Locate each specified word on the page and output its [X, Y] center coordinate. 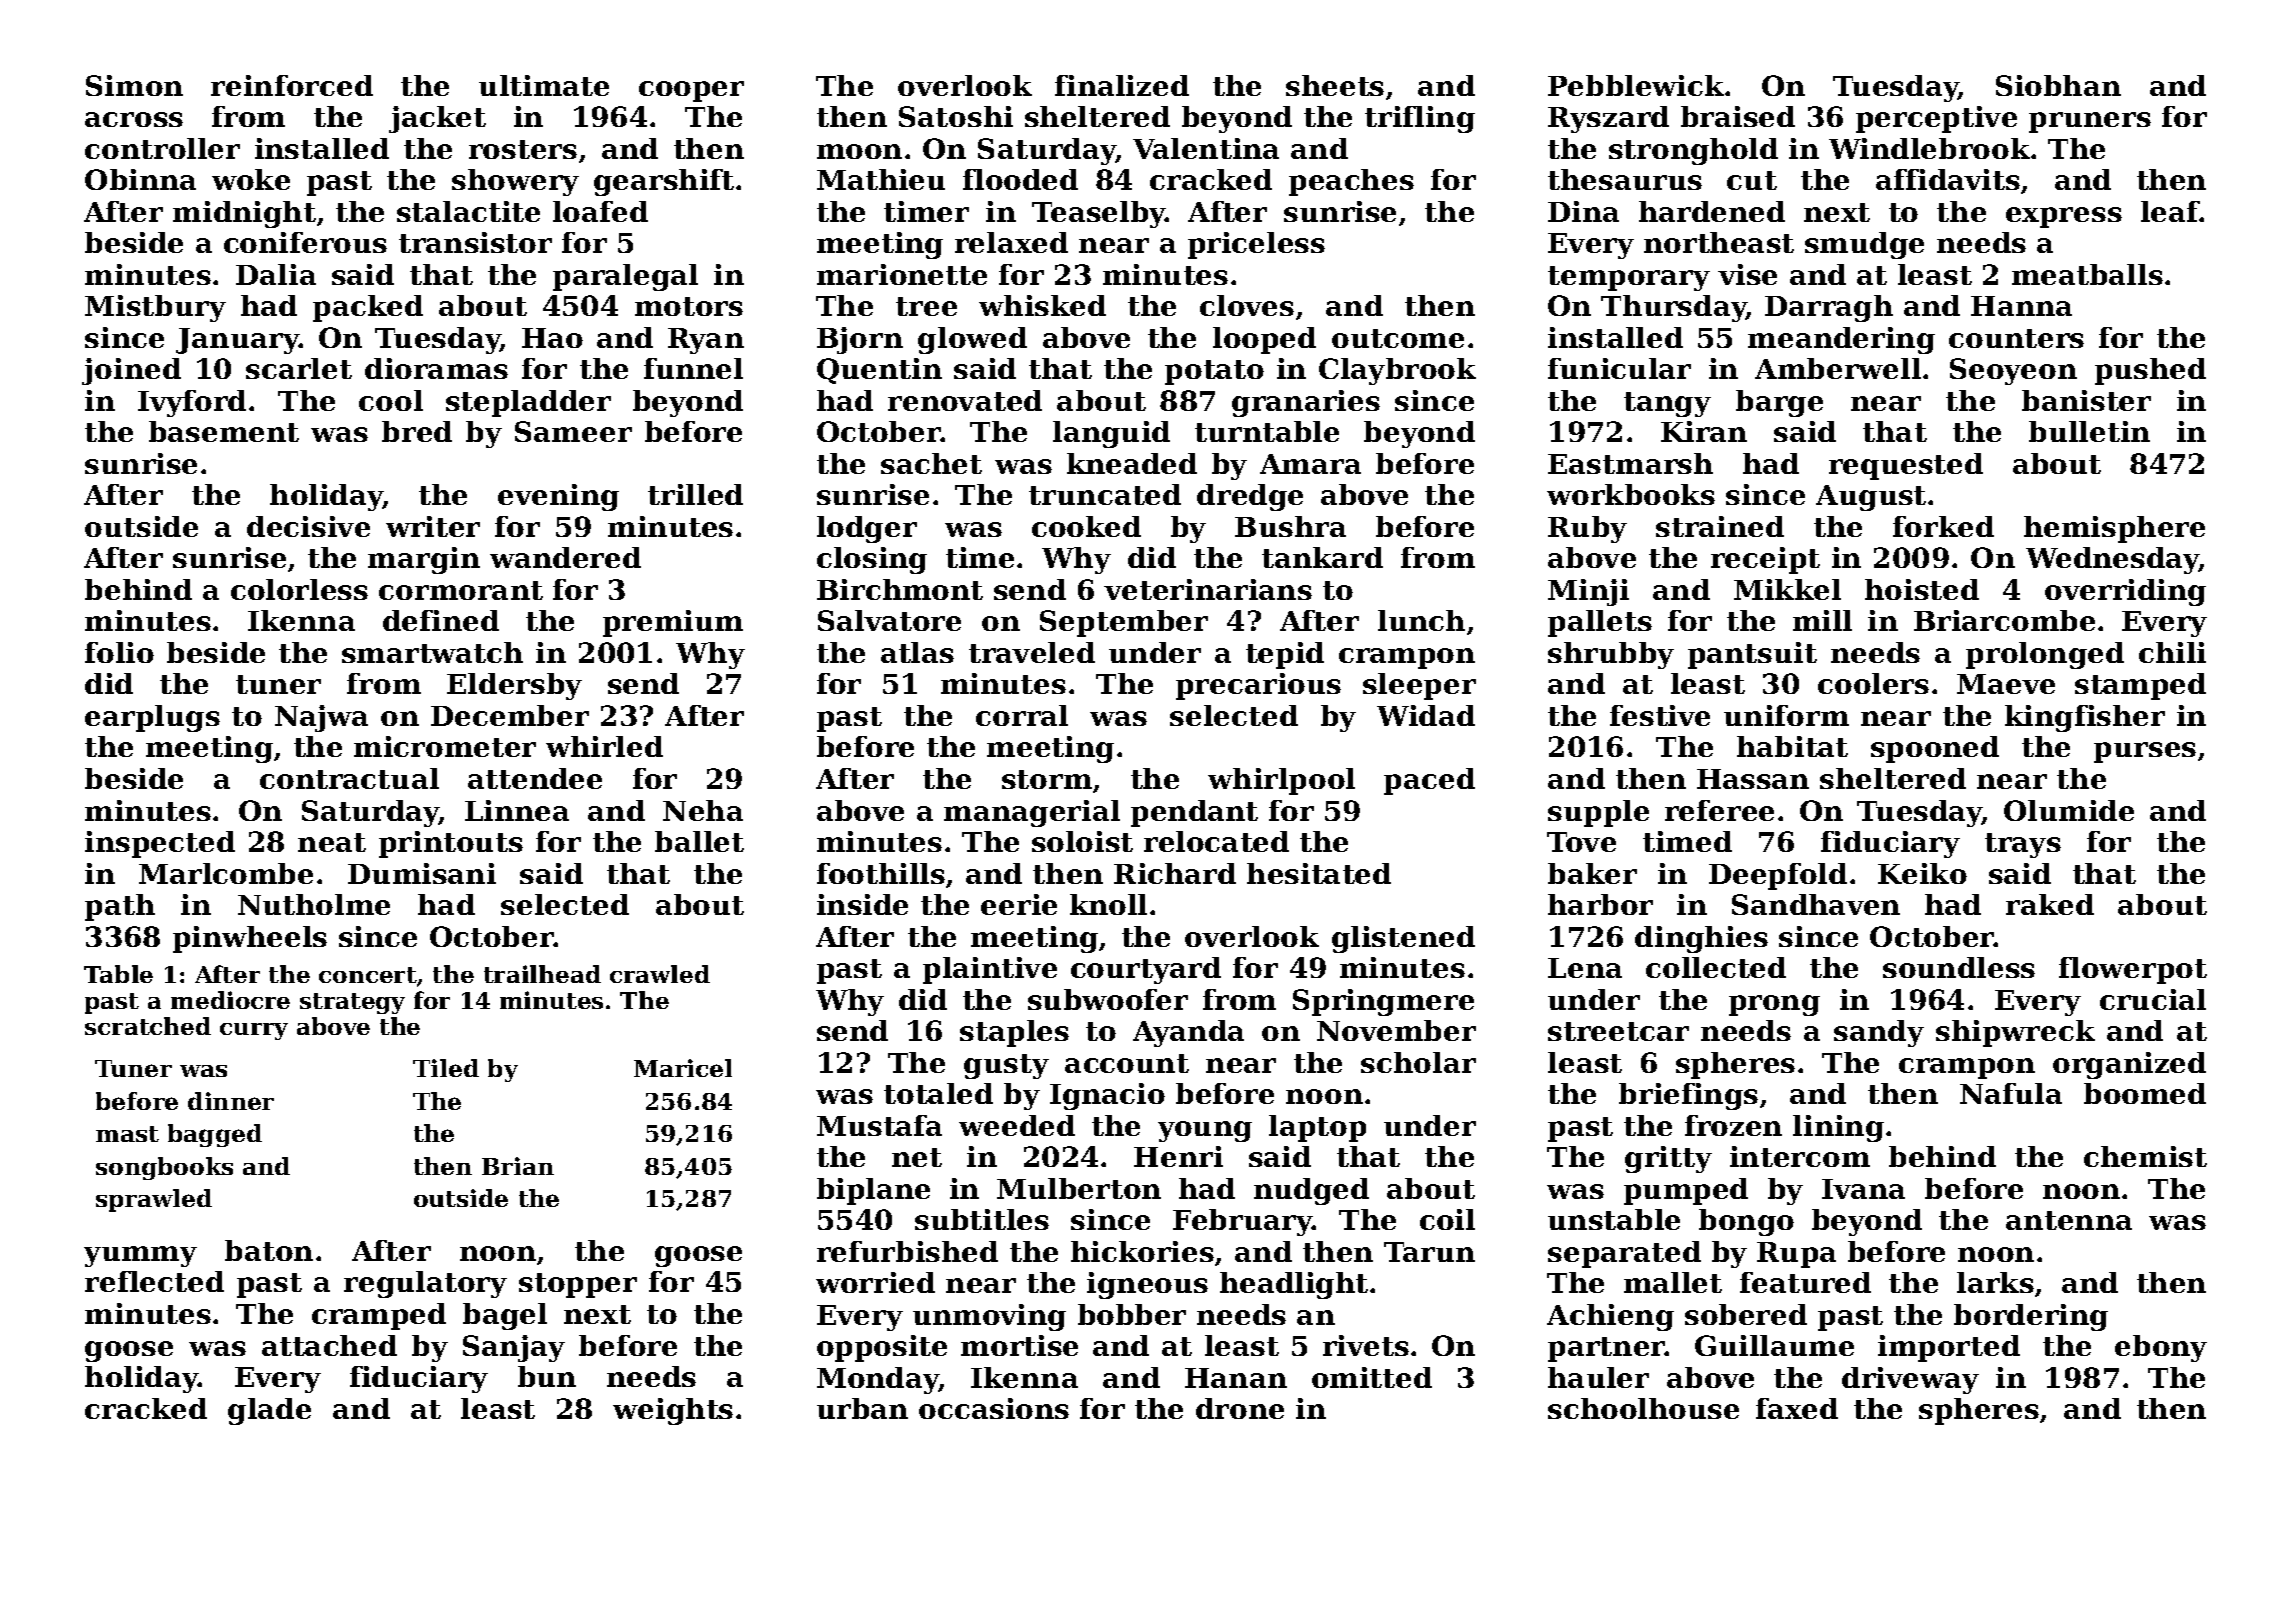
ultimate [544, 85]
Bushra [1290, 526]
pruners [2090, 122]
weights [673, 1411]
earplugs [152, 718]
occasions [994, 1408]
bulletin [2089, 431]
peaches [1351, 182]
